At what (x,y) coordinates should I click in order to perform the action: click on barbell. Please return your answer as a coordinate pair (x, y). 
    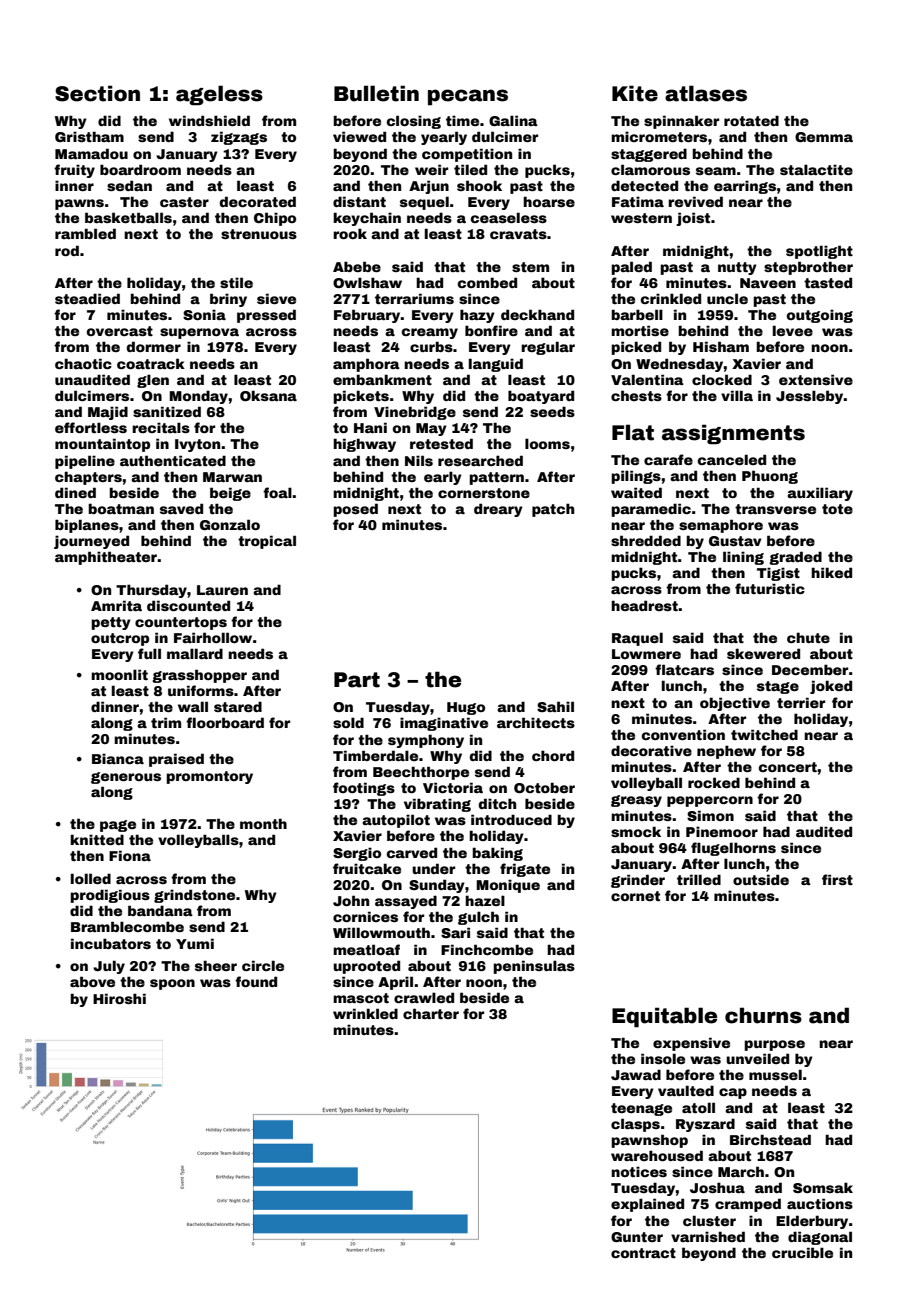
    Looking at the image, I should click on (637, 314).
